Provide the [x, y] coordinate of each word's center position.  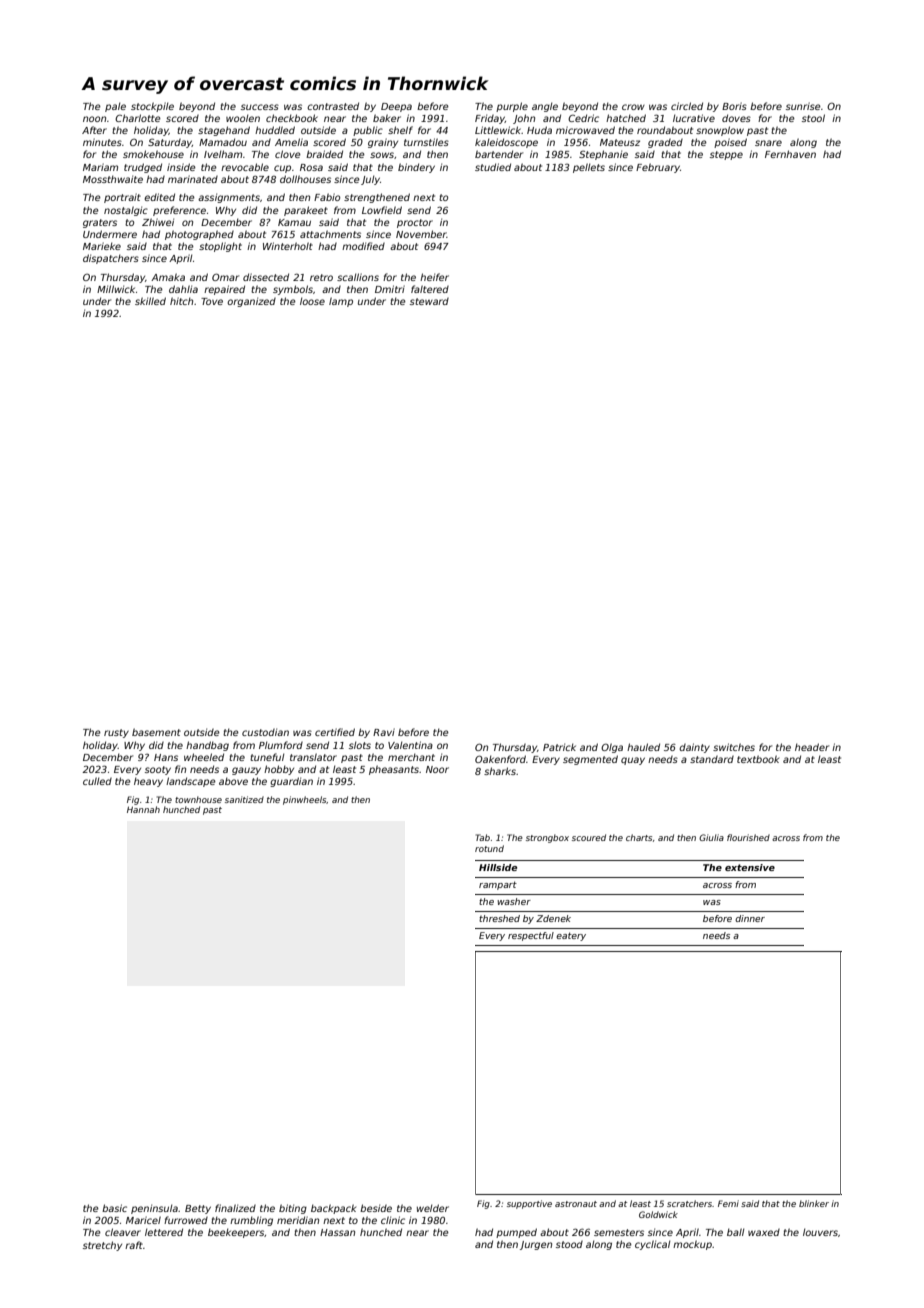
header [812, 747]
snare [768, 143]
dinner [750, 918]
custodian [265, 732]
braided [324, 154]
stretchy [102, 1246]
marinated [193, 179]
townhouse [198, 799]
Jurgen [536, 1245]
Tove [212, 301]
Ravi [384, 732]
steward [429, 301]
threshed [499, 918]
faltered [430, 289]
